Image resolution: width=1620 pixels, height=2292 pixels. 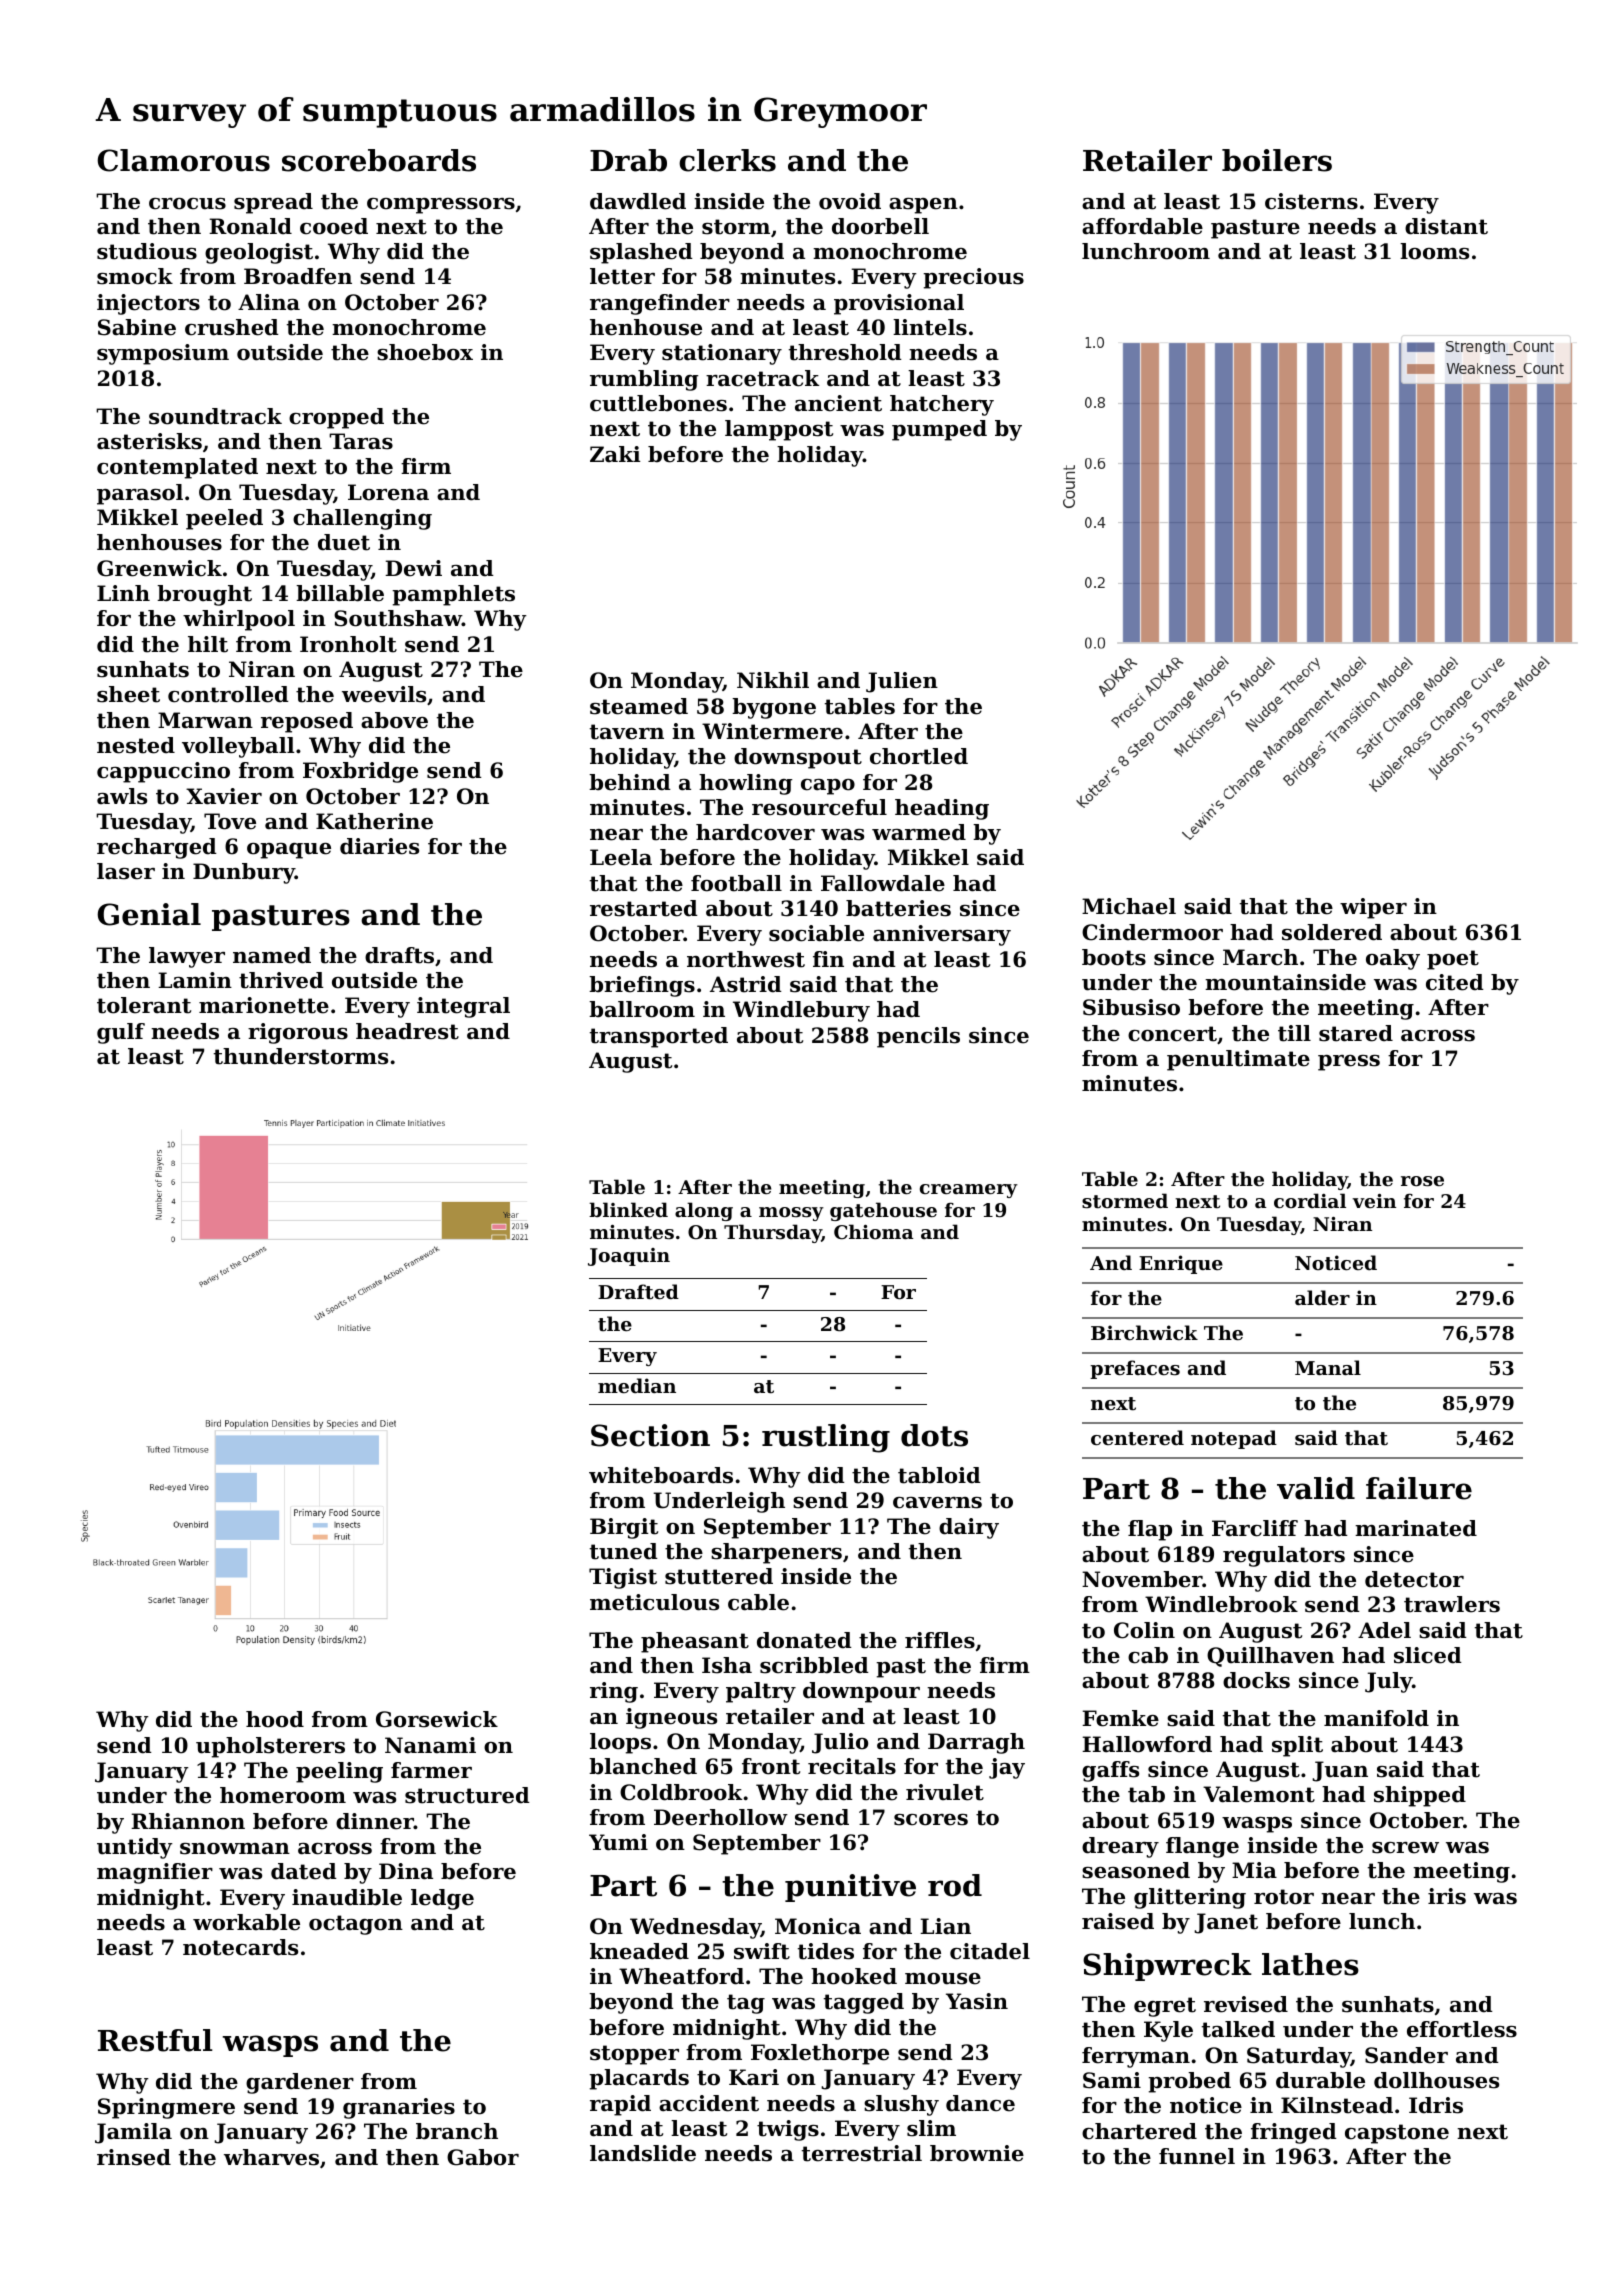 What do you see at coordinates (1434, 251) in the document?
I see `looms` at bounding box center [1434, 251].
